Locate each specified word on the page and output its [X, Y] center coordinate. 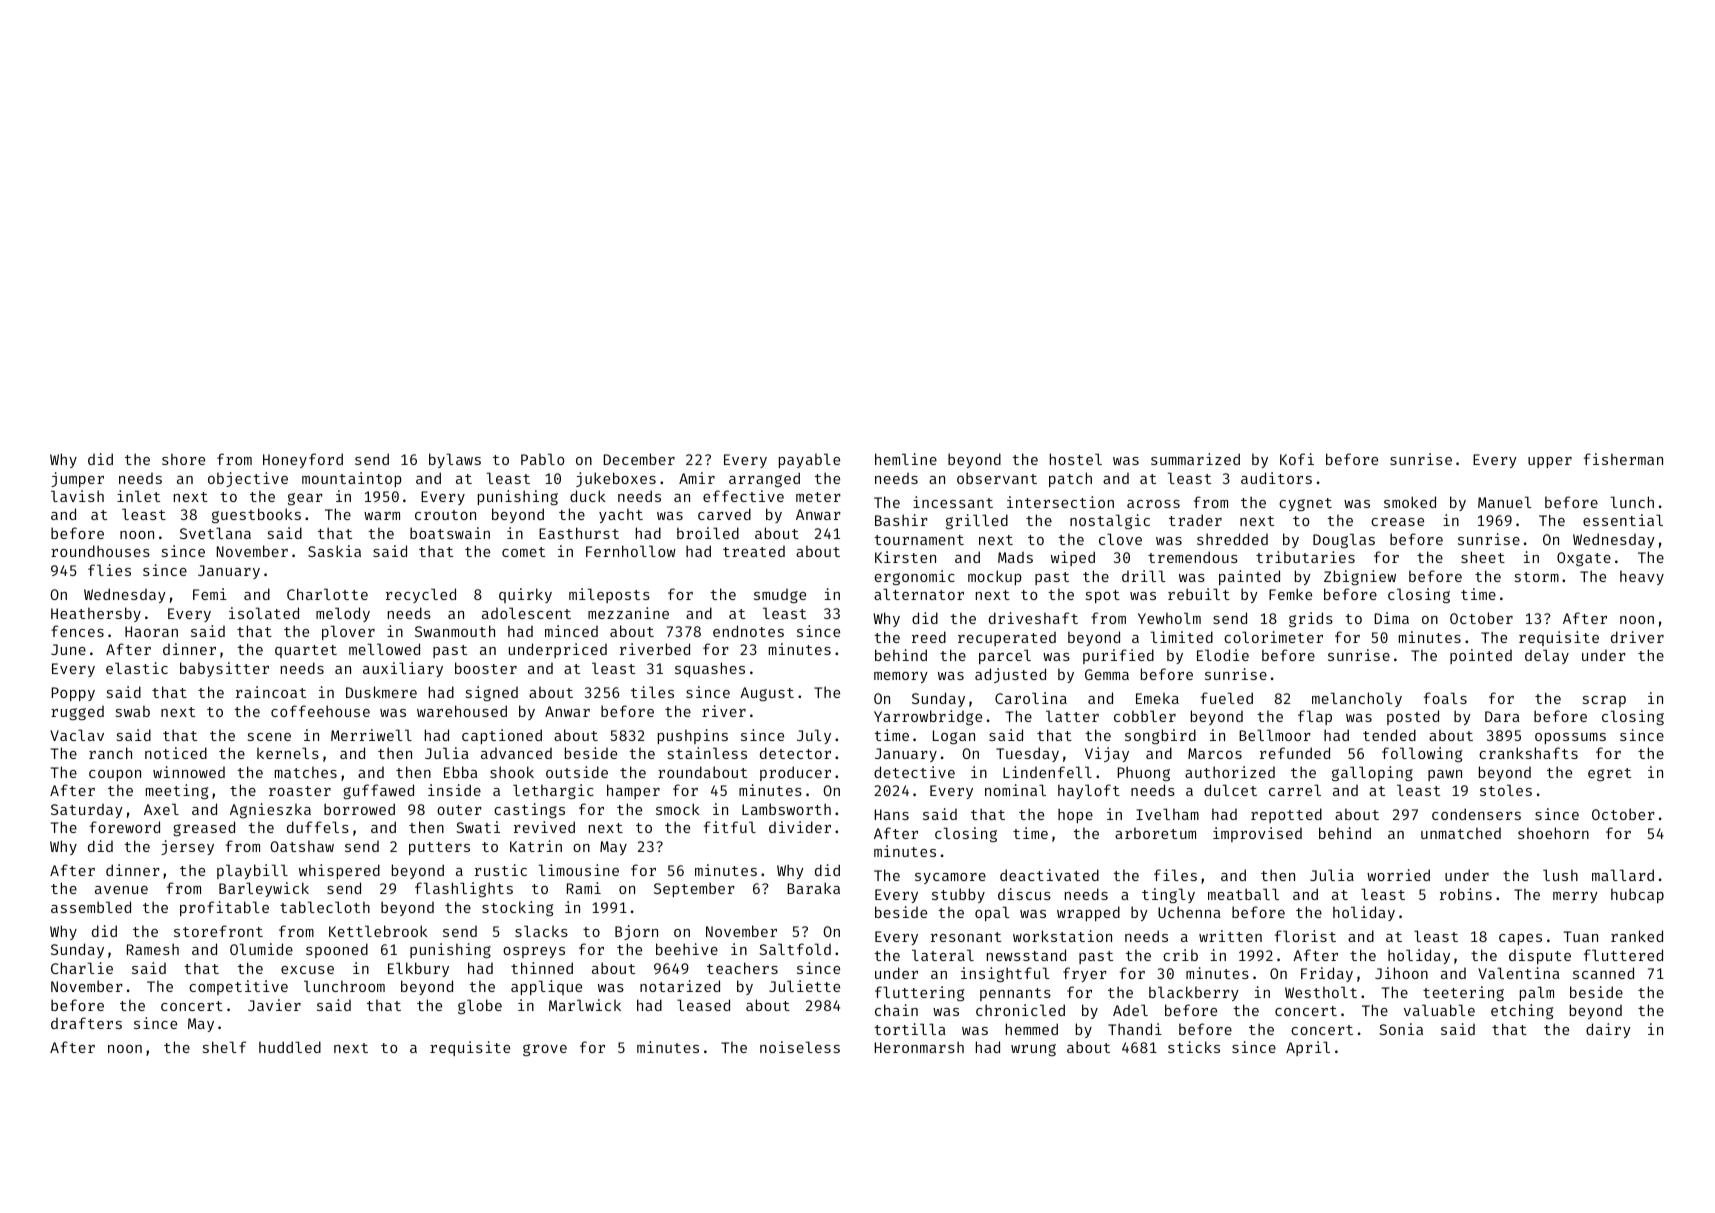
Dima [1392, 618]
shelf [224, 1047]
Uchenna [1189, 912]
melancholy [1357, 699]
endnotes [748, 631]
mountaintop [352, 479]
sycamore [950, 878]
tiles [652, 692]
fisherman [1623, 459]
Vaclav [77, 735]
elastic [137, 668]
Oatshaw [302, 846]
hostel [1076, 459]
